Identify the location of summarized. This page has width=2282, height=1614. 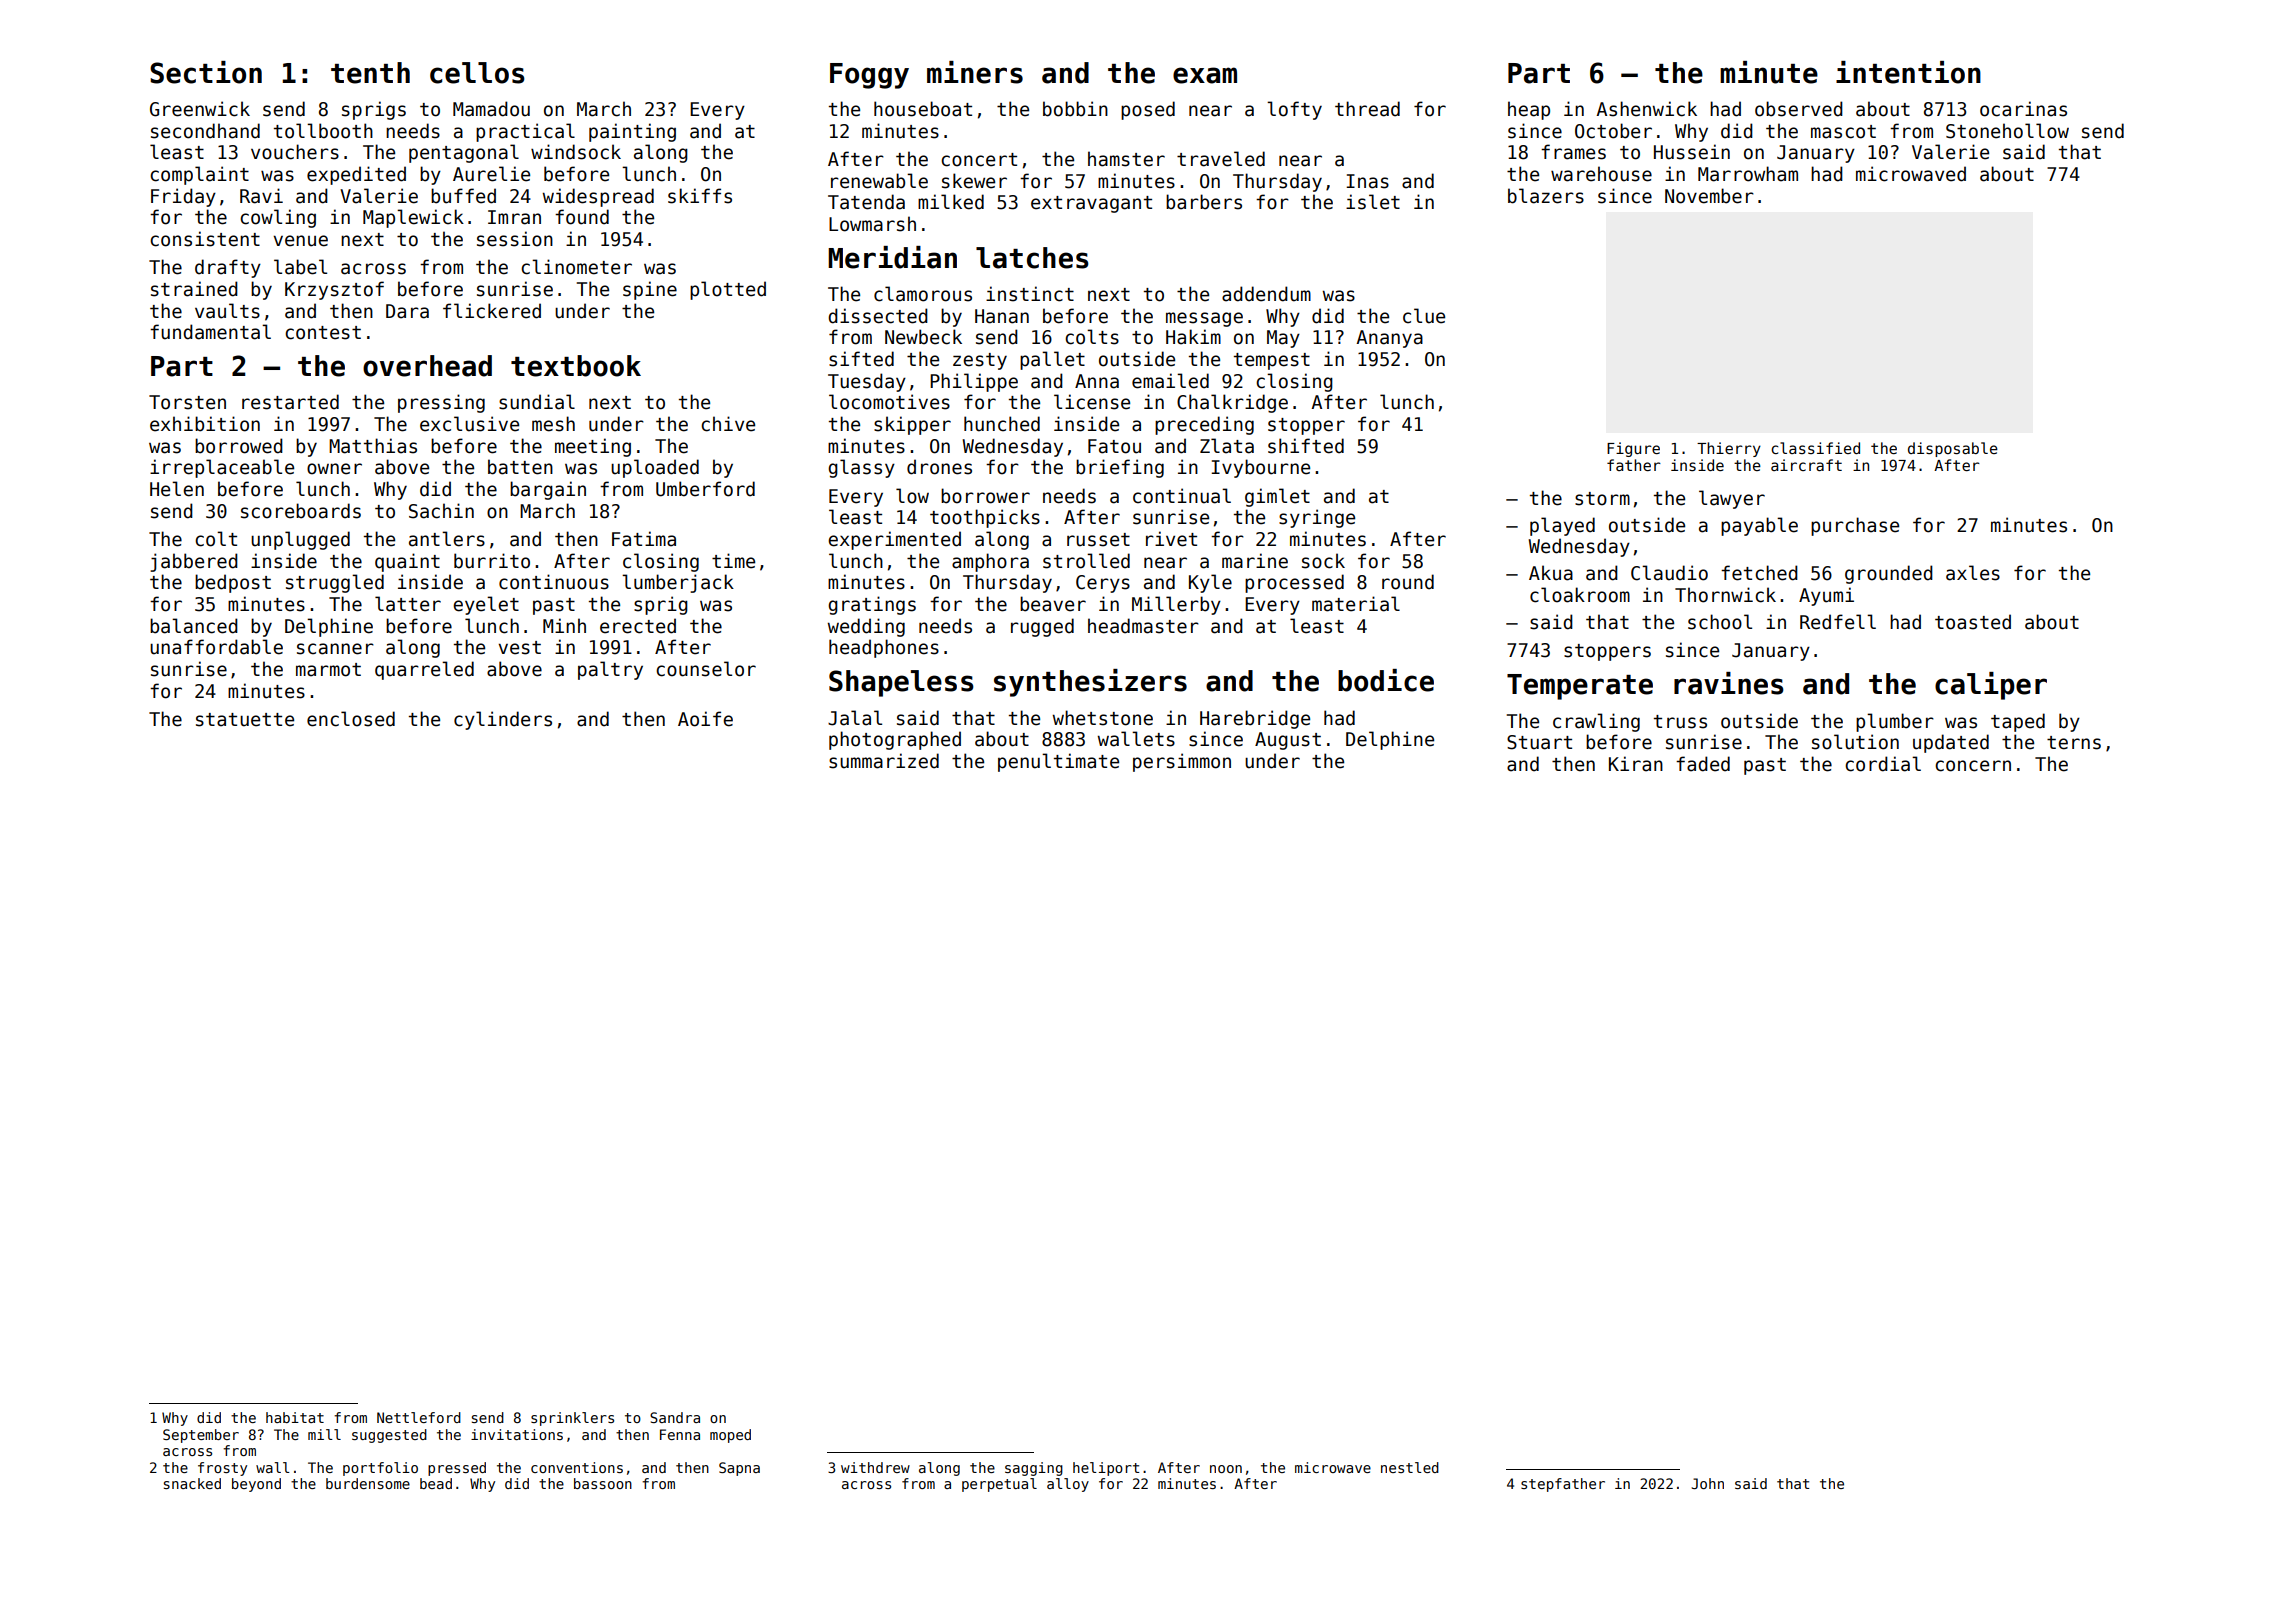
(884, 761).
